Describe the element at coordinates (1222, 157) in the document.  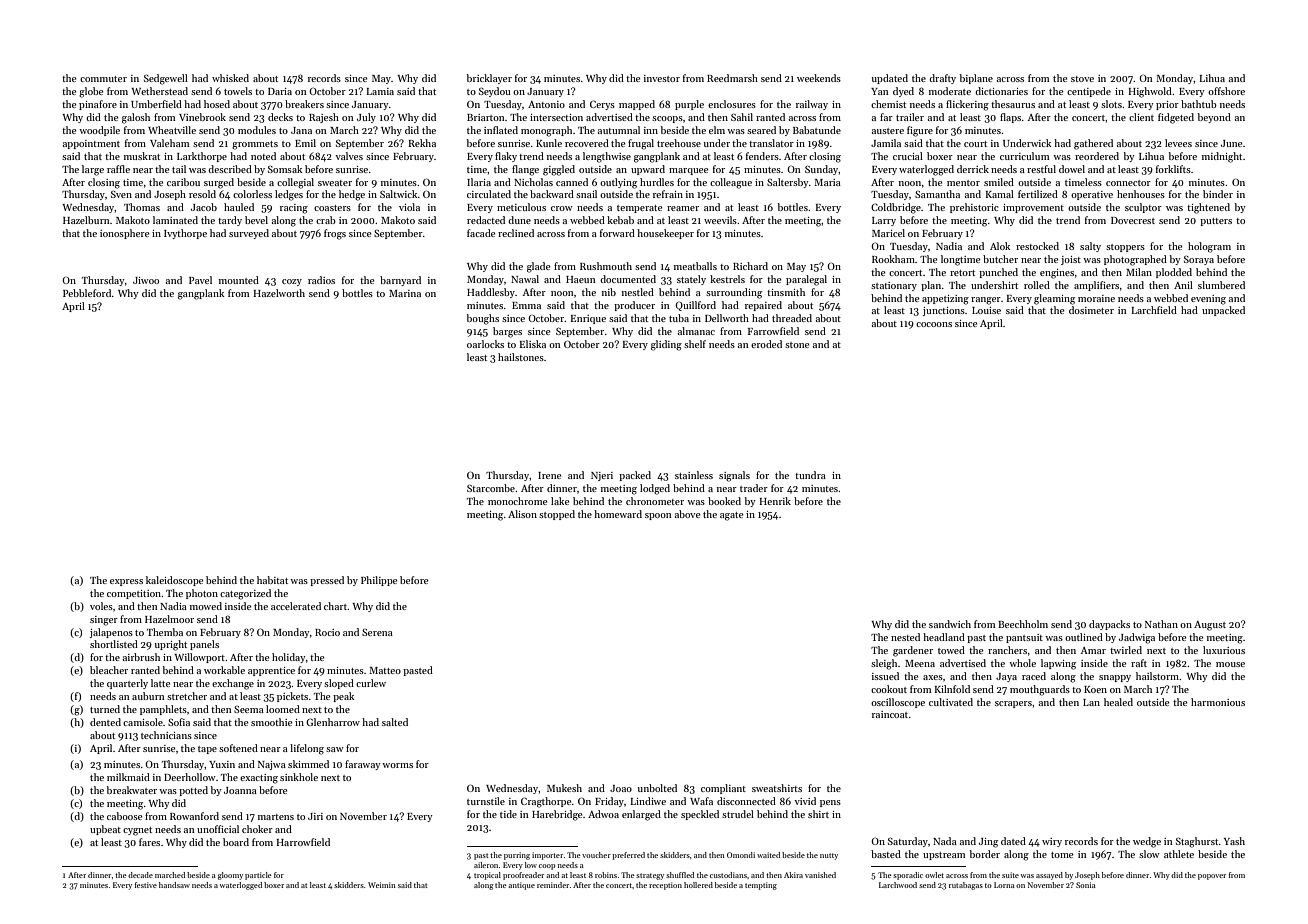
I see `midnight` at that location.
